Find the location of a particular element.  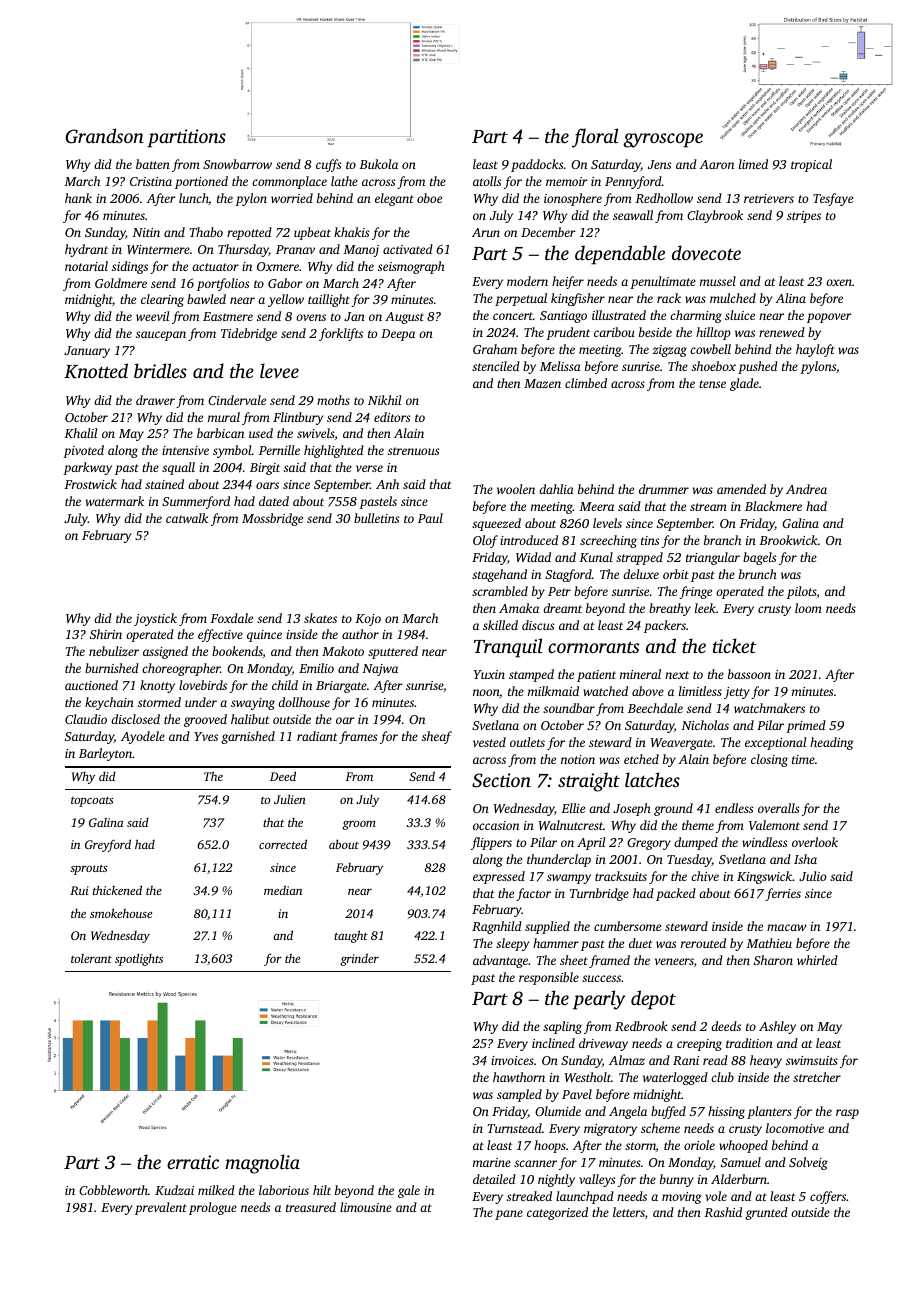

Greyford is located at coordinates (108, 845).
